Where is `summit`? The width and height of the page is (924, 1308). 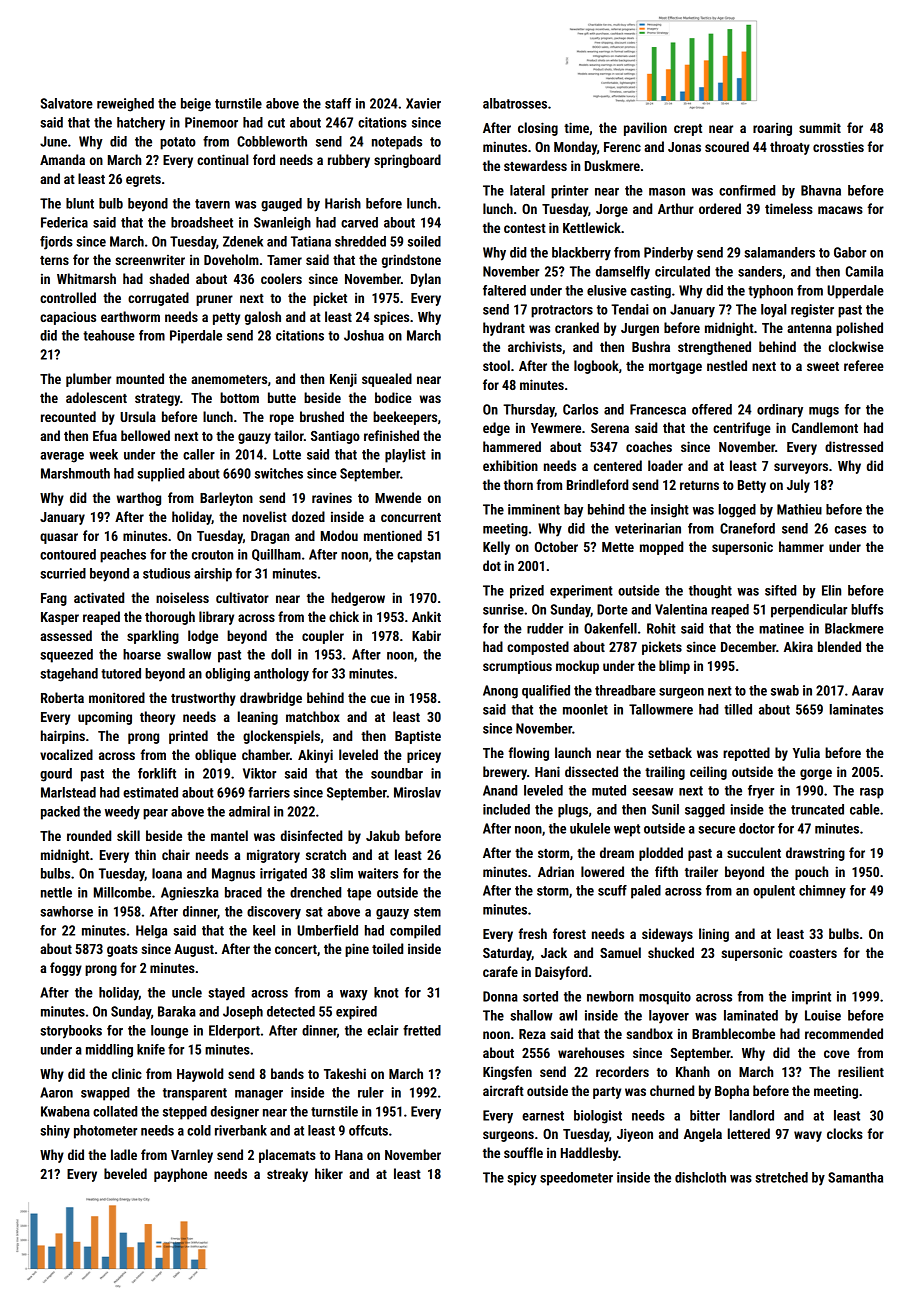
summit is located at coordinates (820, 127).
